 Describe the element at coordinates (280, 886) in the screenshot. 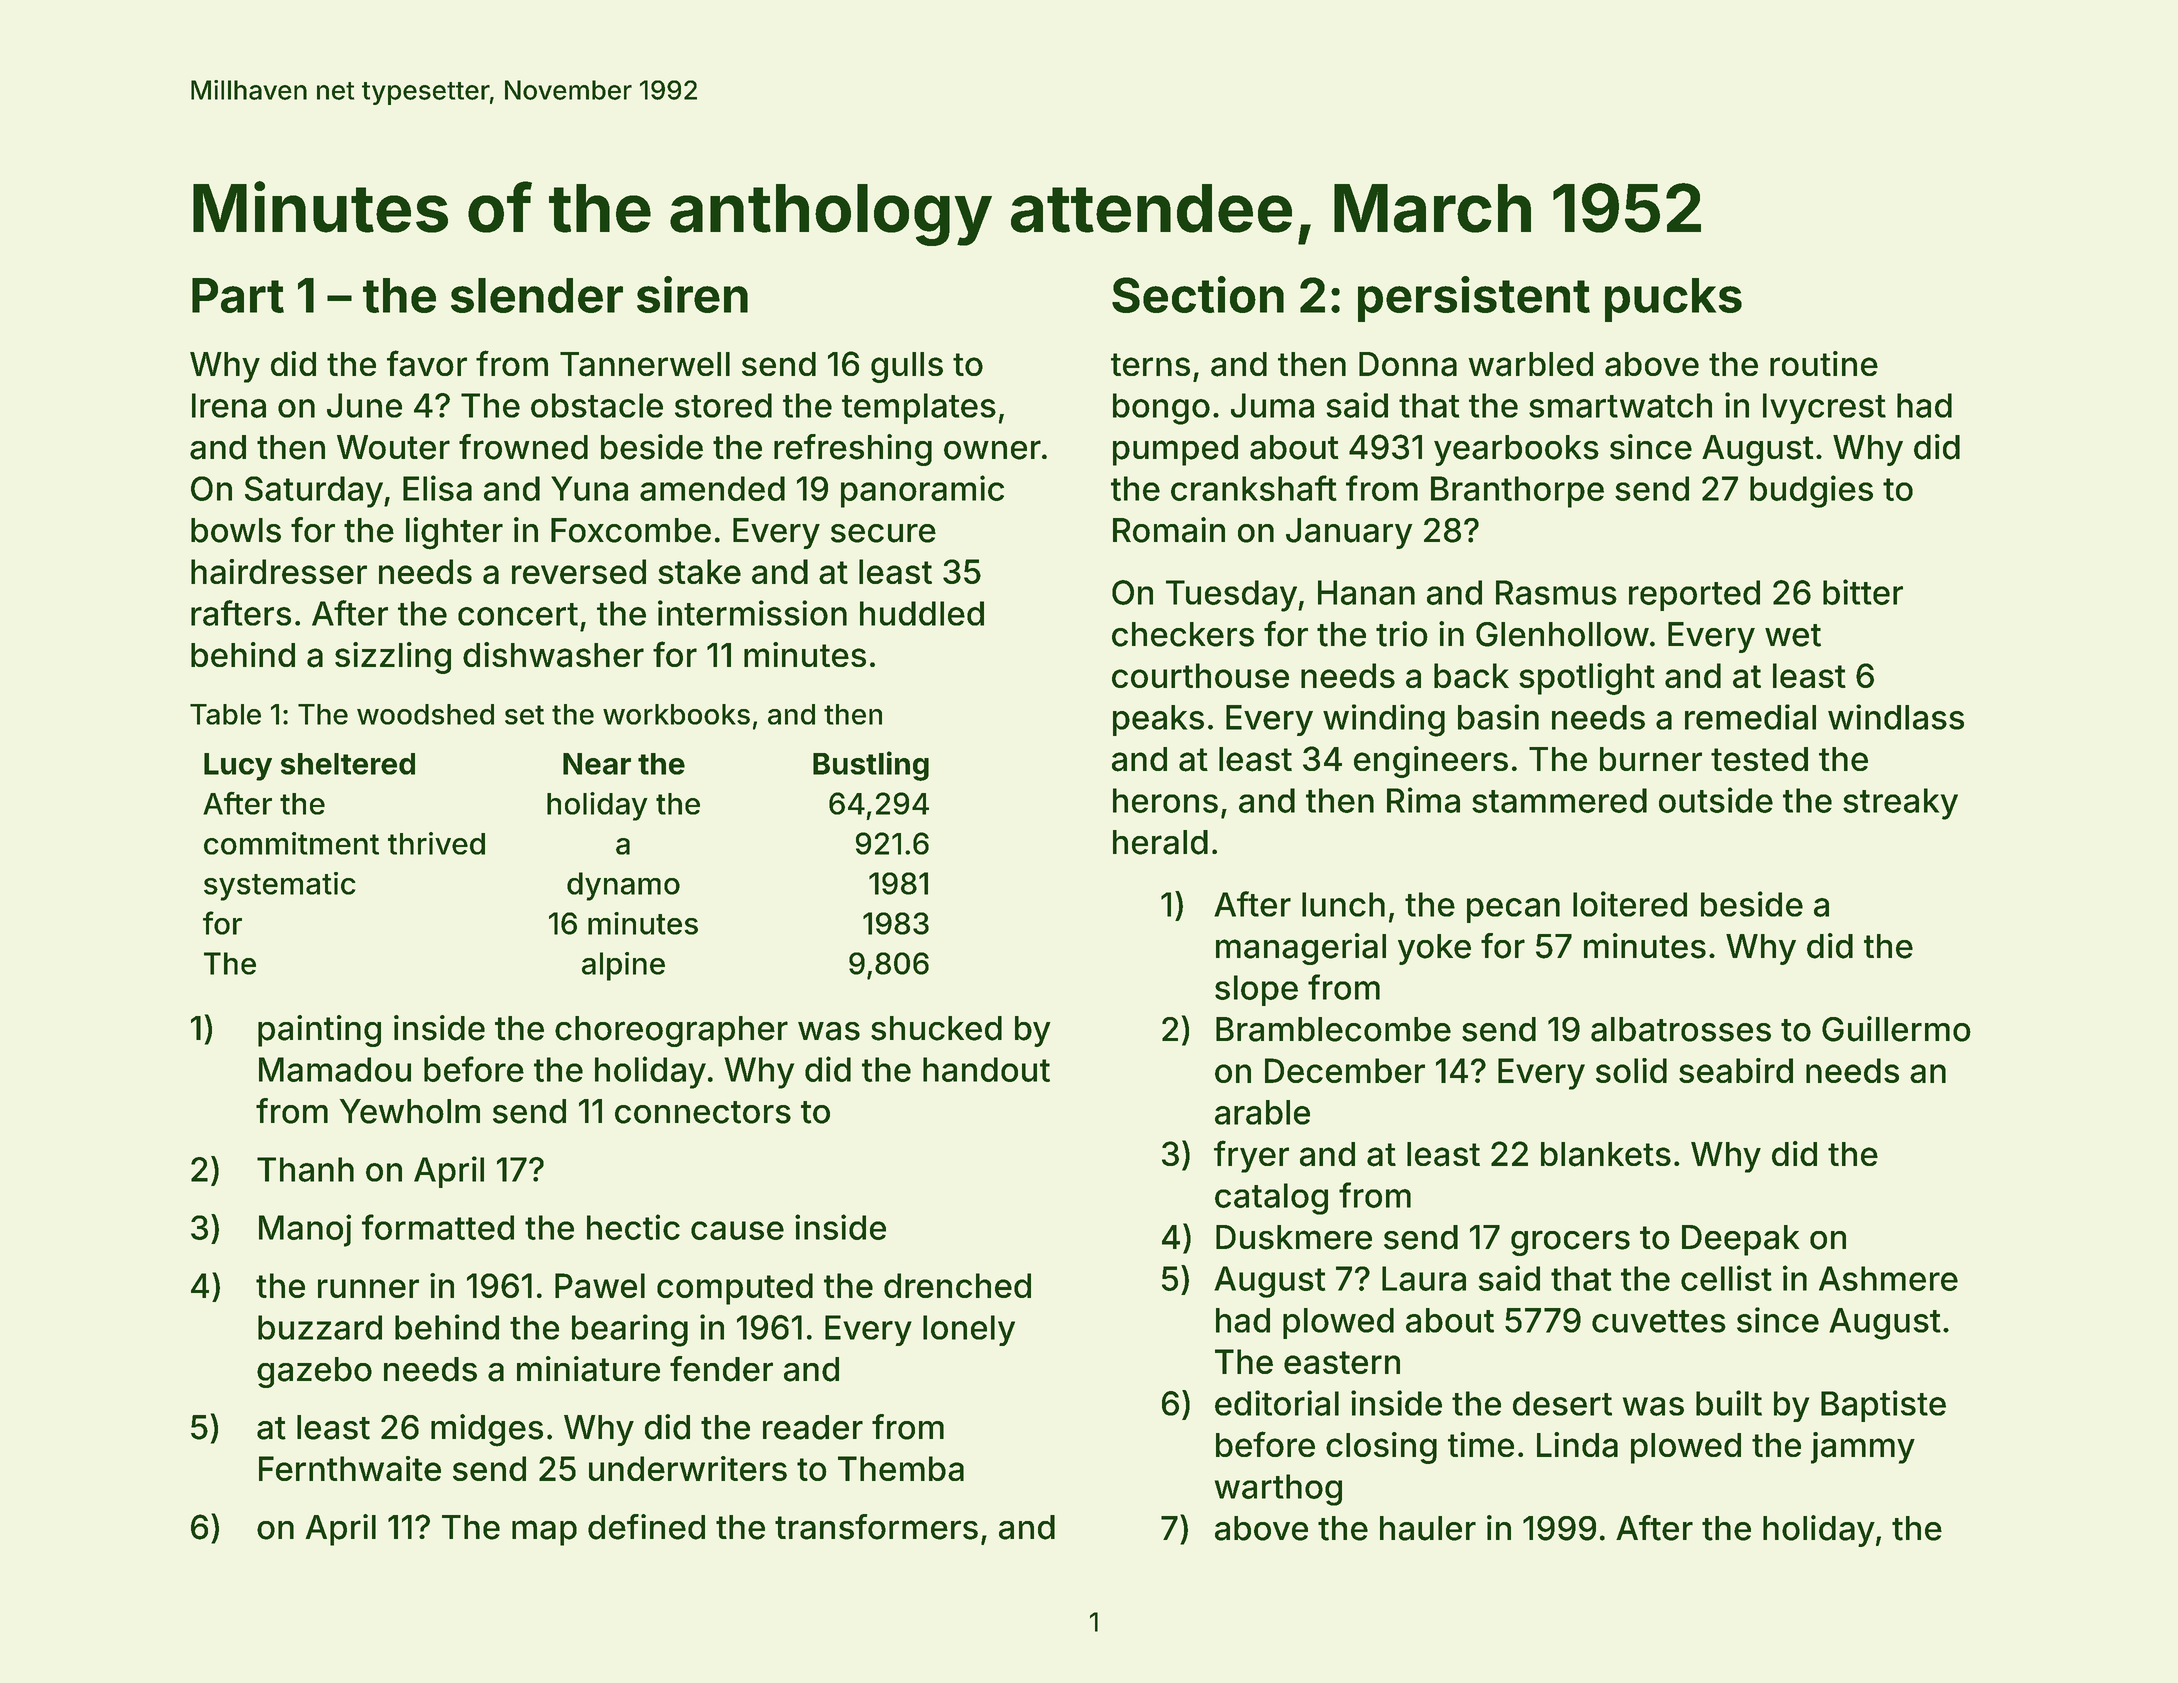

I see `systematic` at that location.
